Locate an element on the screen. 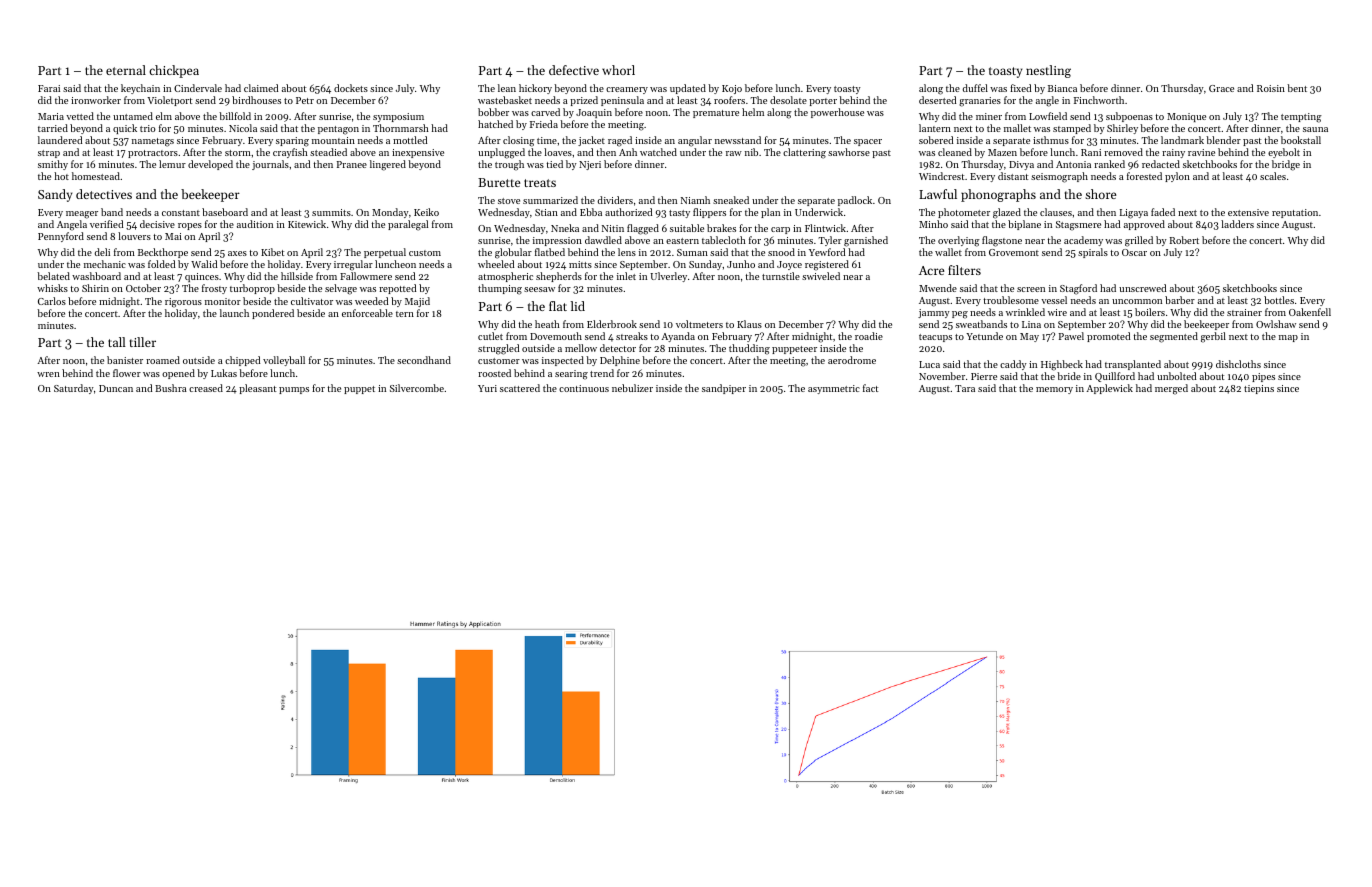 This screenshot has width=1372, height=887. Oscar is located at coordinates (1134, 252).
